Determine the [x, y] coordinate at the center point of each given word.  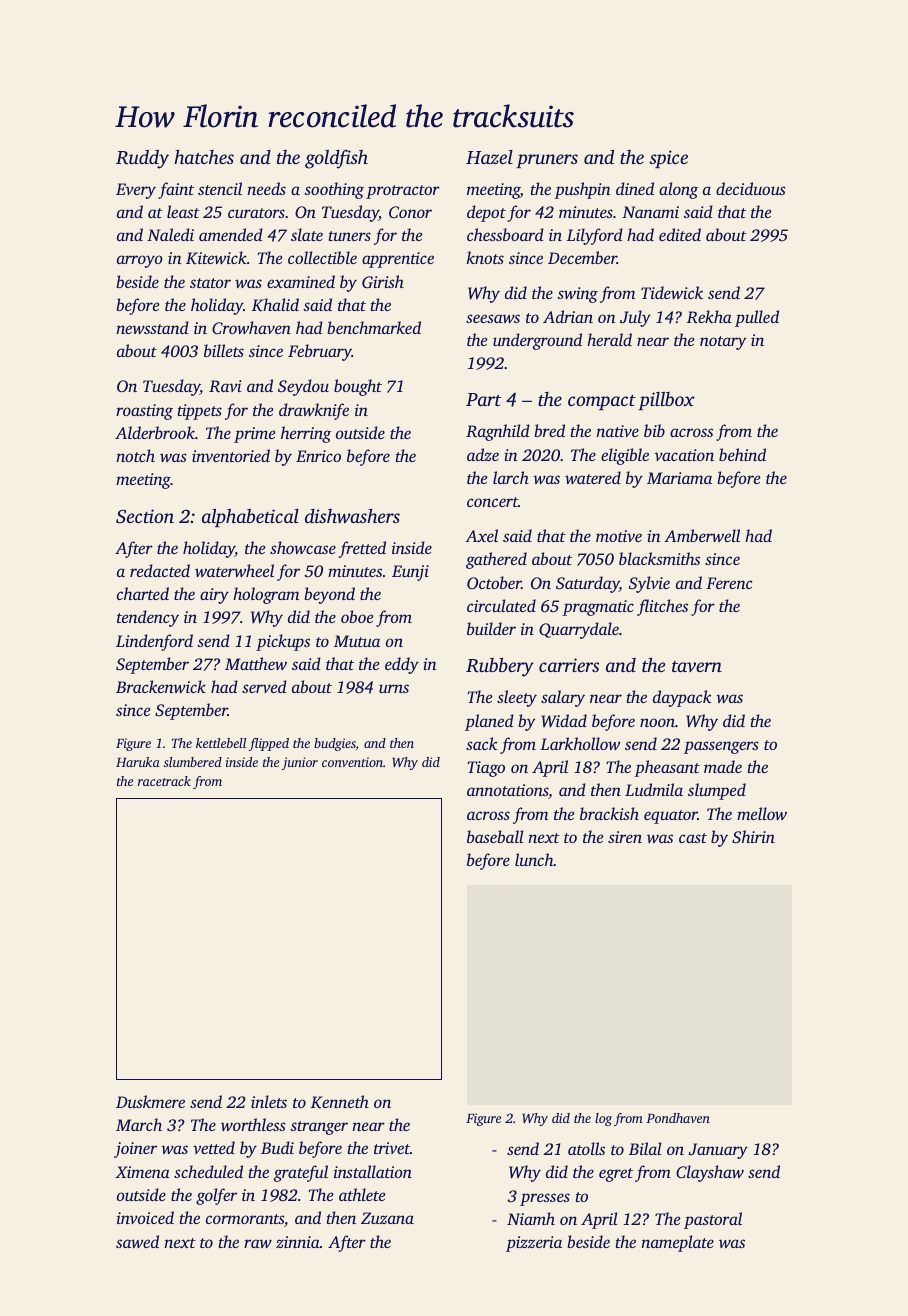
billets [224, 350]
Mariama [679, 478]
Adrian [568, 316]
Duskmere [150, 1101]
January [718, 1151]
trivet [392, 1148]
